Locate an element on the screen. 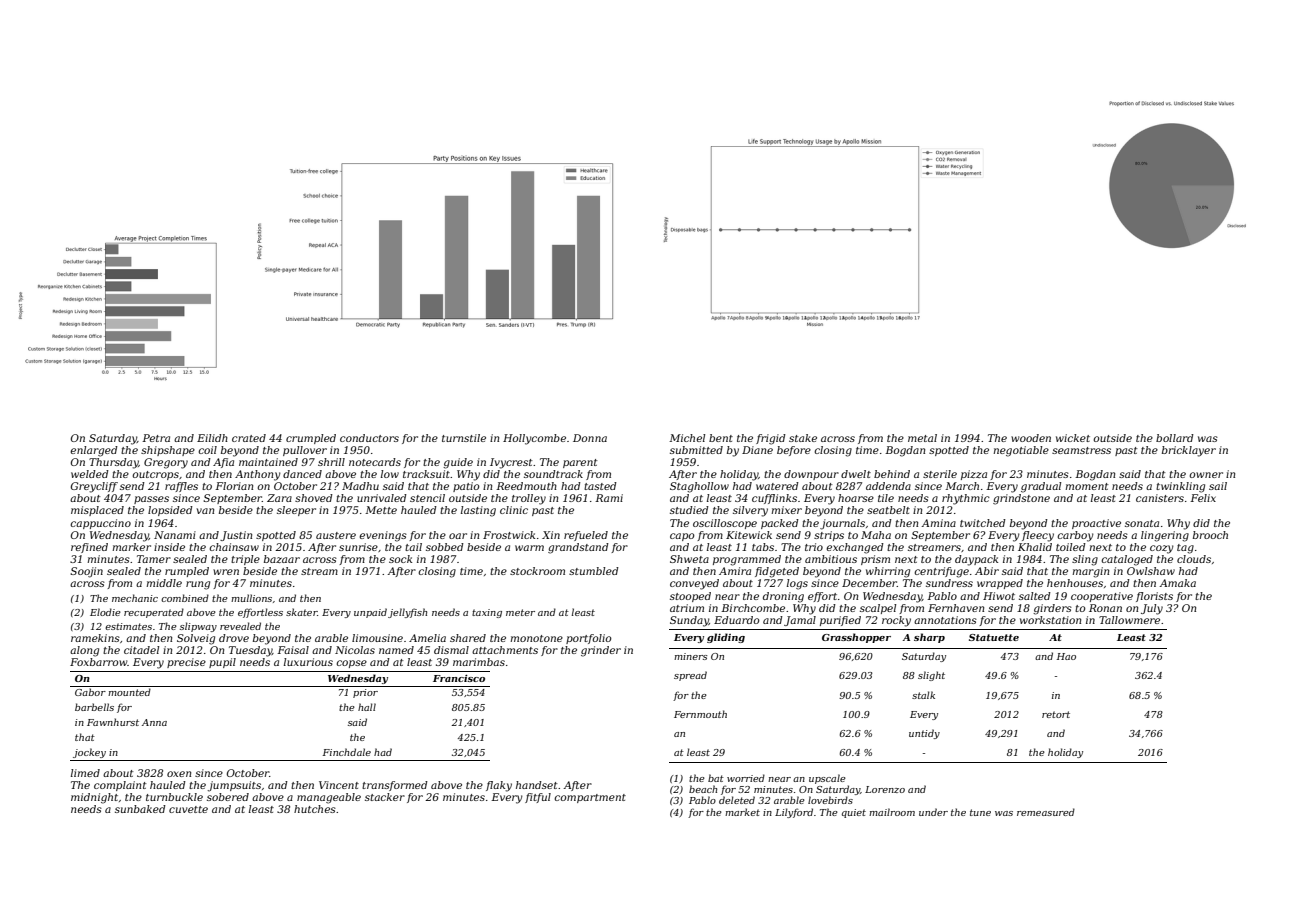 The width and height of the screenshot is (1308, 924). studied is located at coordinates (689, 510).
